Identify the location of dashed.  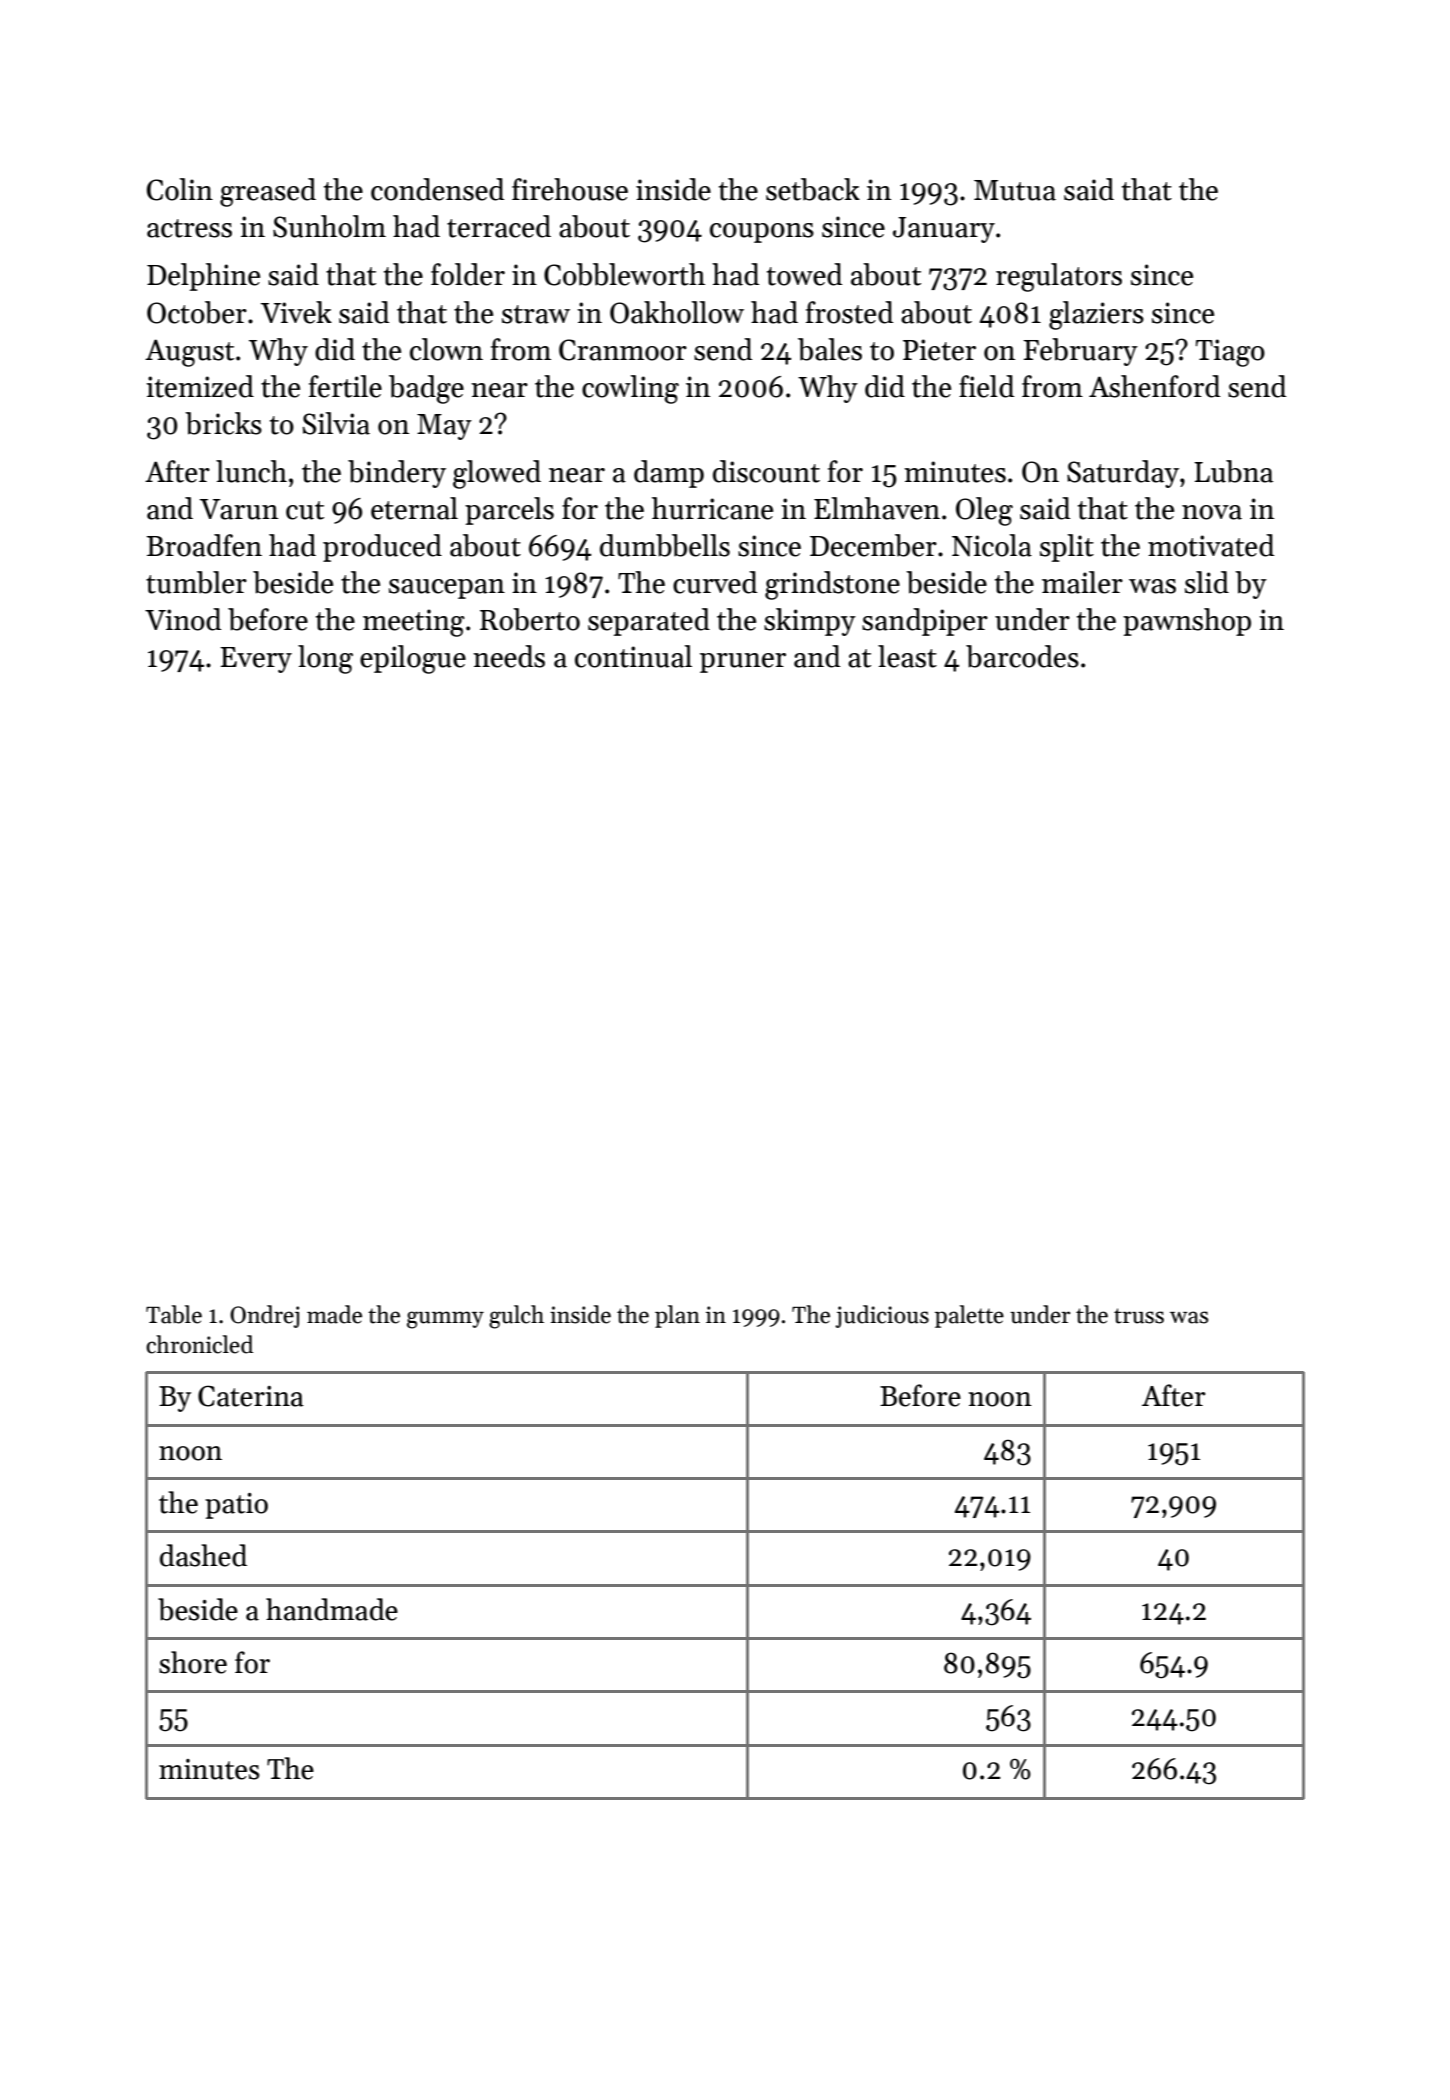
(203, 1555).
